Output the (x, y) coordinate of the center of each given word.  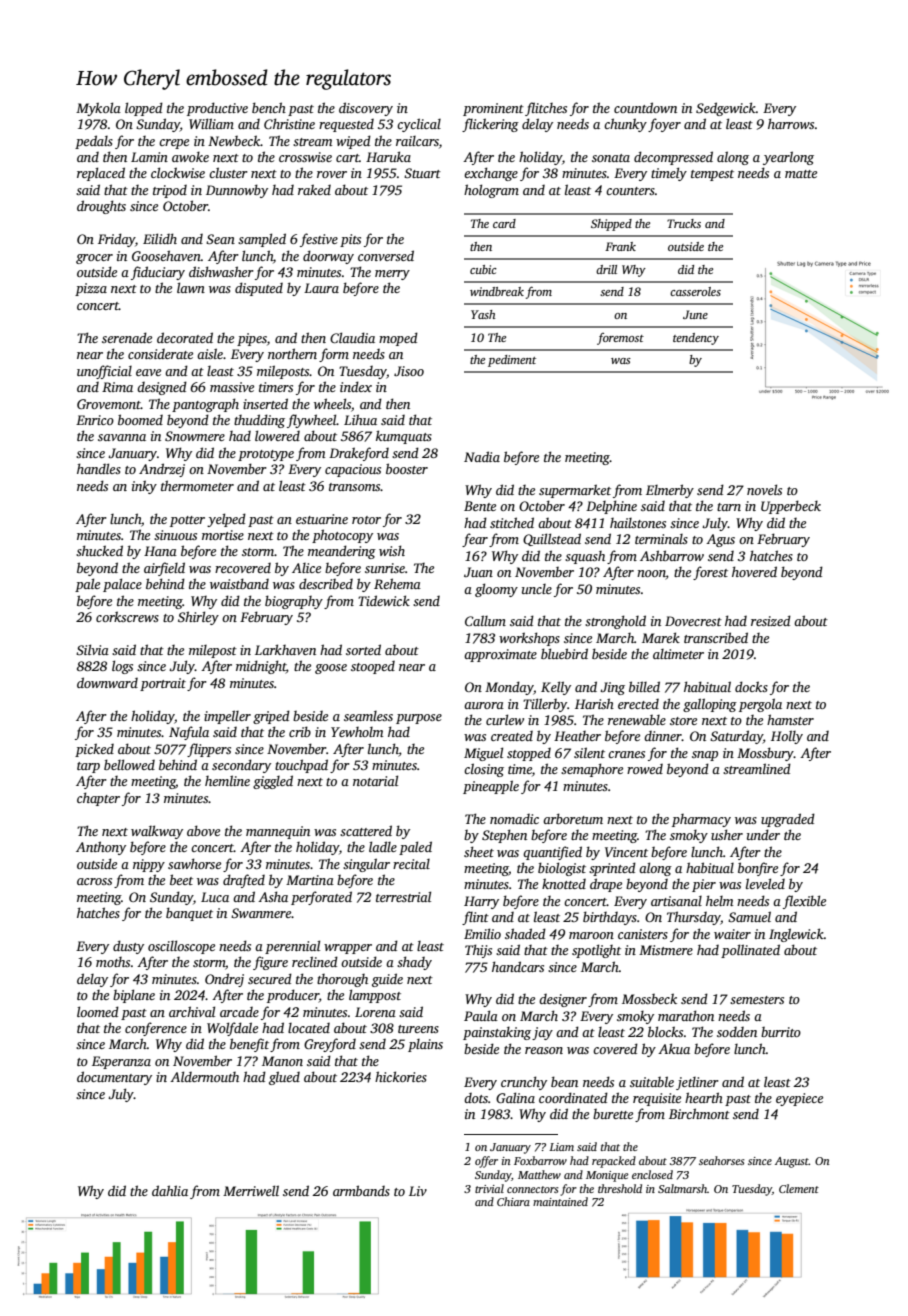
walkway (157, 832)
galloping (710, 705)
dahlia (170, 1190)
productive (217, 109)
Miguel (483, 754)
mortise (223, 535)
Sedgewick (726, 109)
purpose (419, 719)
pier (704, 885)
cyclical (419, 125)
